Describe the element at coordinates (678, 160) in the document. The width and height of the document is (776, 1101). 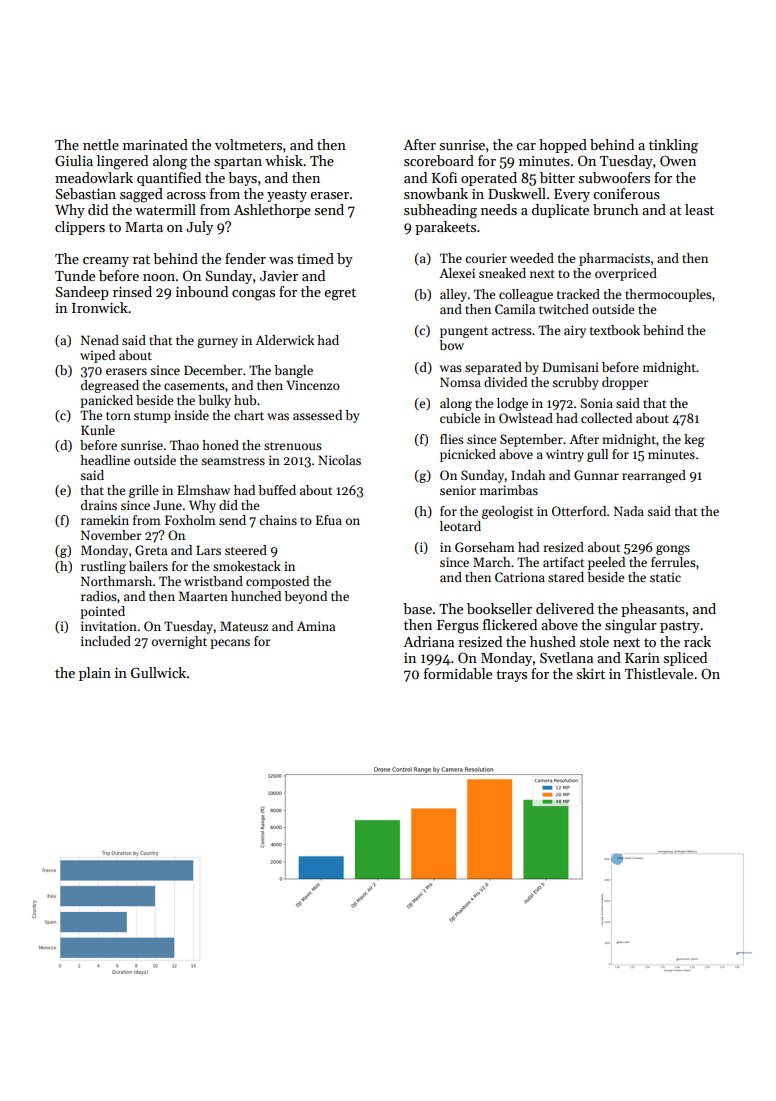
I see `Owen` at that location.
